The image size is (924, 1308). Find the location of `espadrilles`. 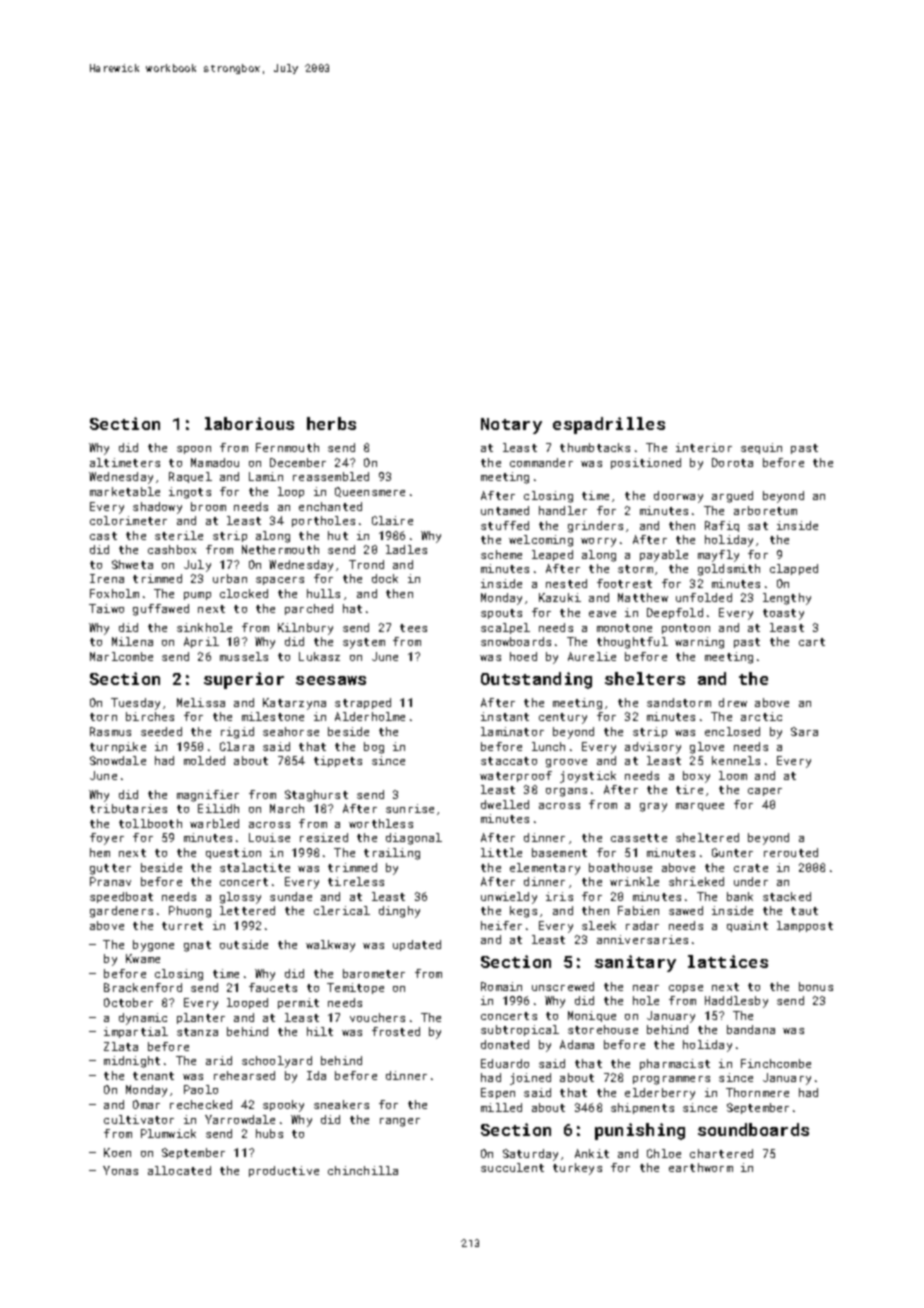

espadrilles is located at coordinates (609, 425).
